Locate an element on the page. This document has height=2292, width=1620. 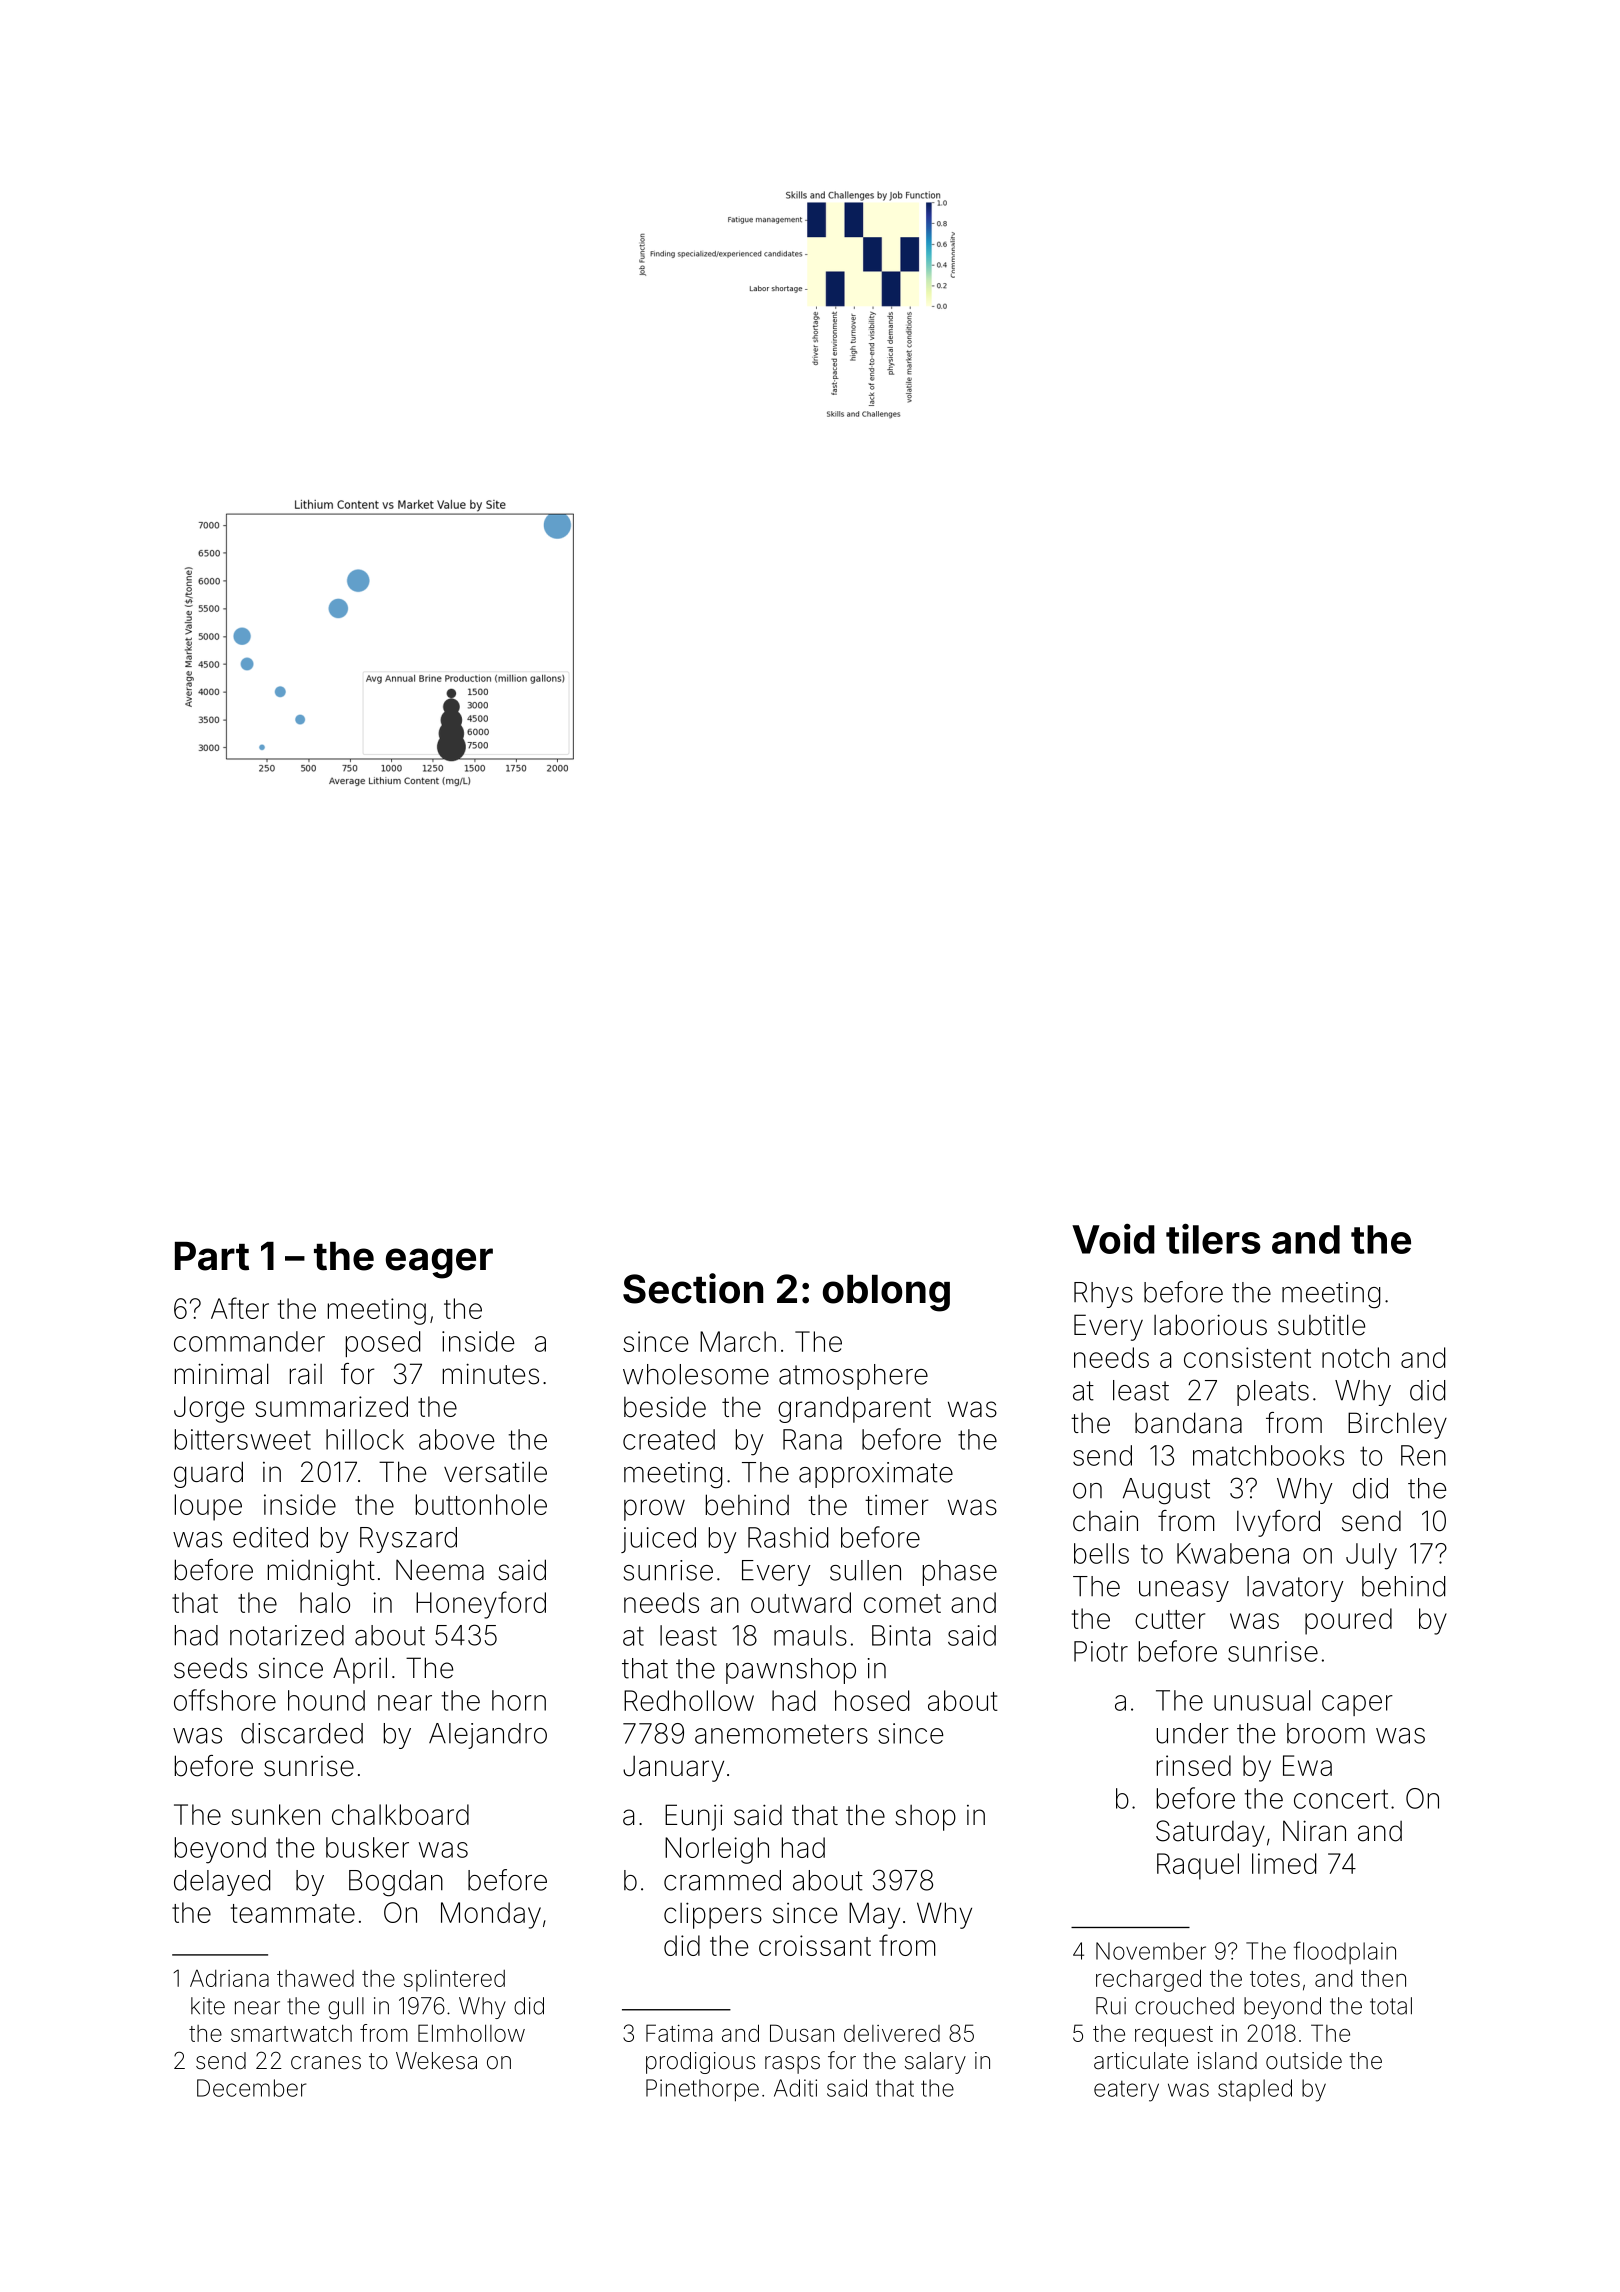
Eunji is located at coordinates (694, 1817).
